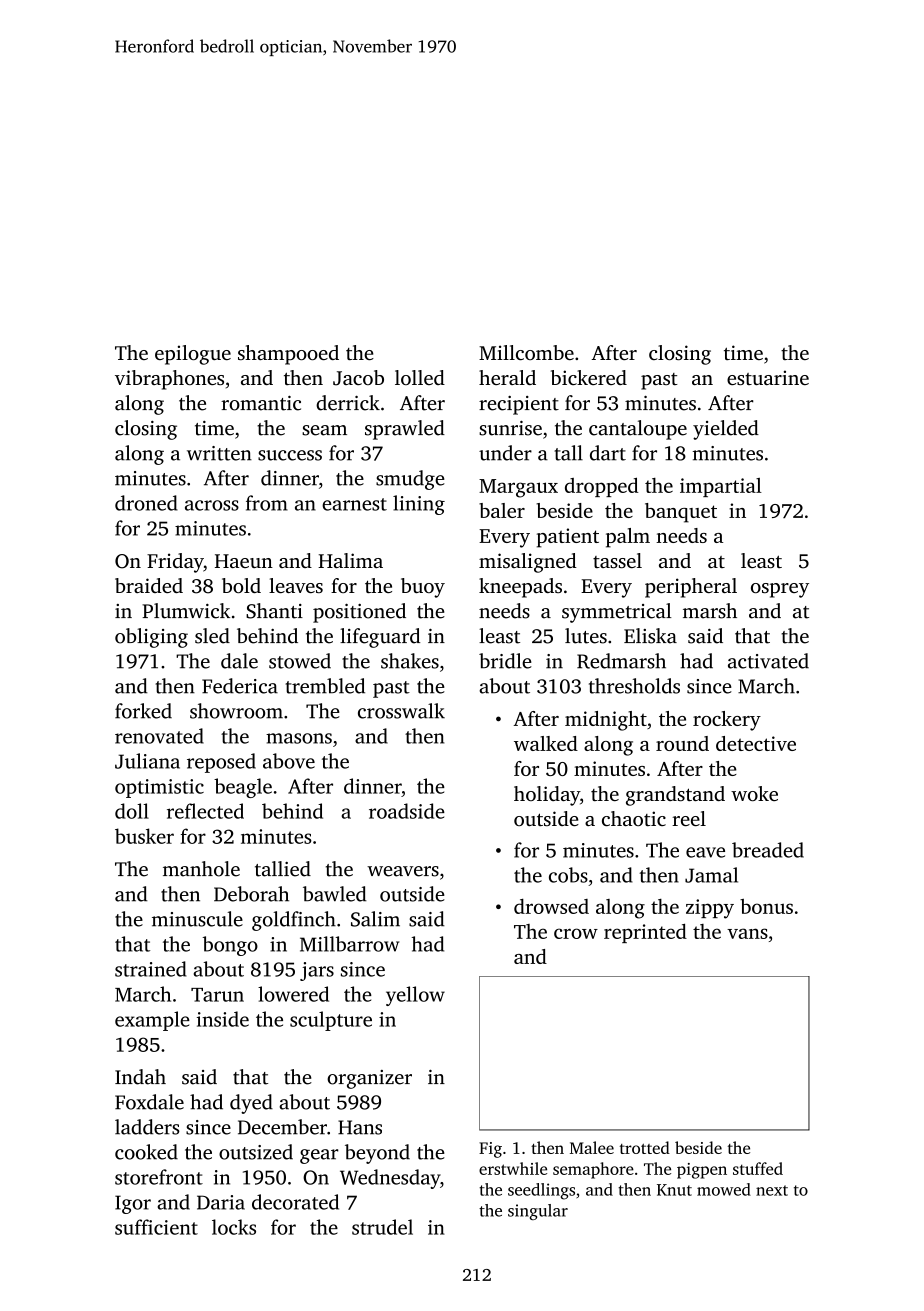 This image has height=1311, width=924. Describe the element at coordinates (628, 538) in the image. I see `palm` at that location.
